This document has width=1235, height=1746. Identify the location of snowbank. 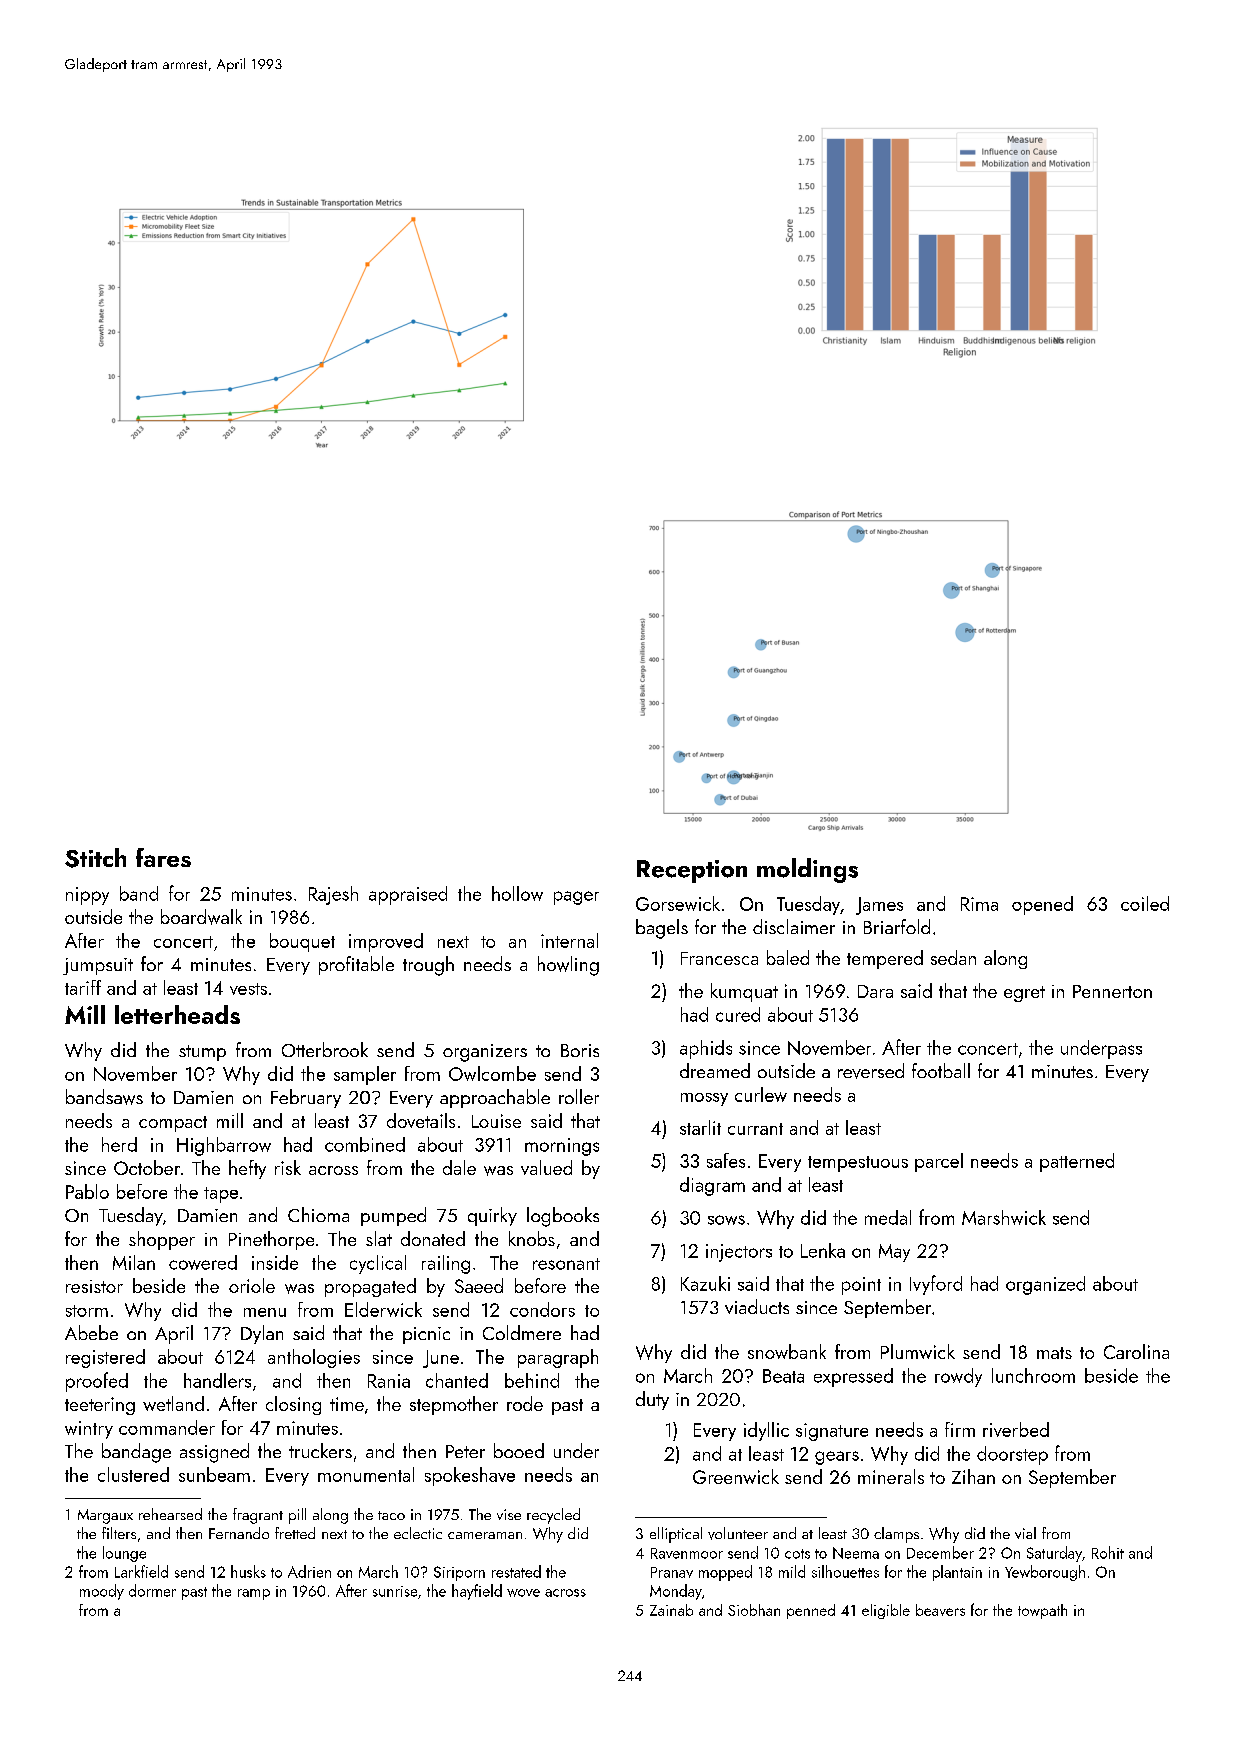
(787, 1351).
